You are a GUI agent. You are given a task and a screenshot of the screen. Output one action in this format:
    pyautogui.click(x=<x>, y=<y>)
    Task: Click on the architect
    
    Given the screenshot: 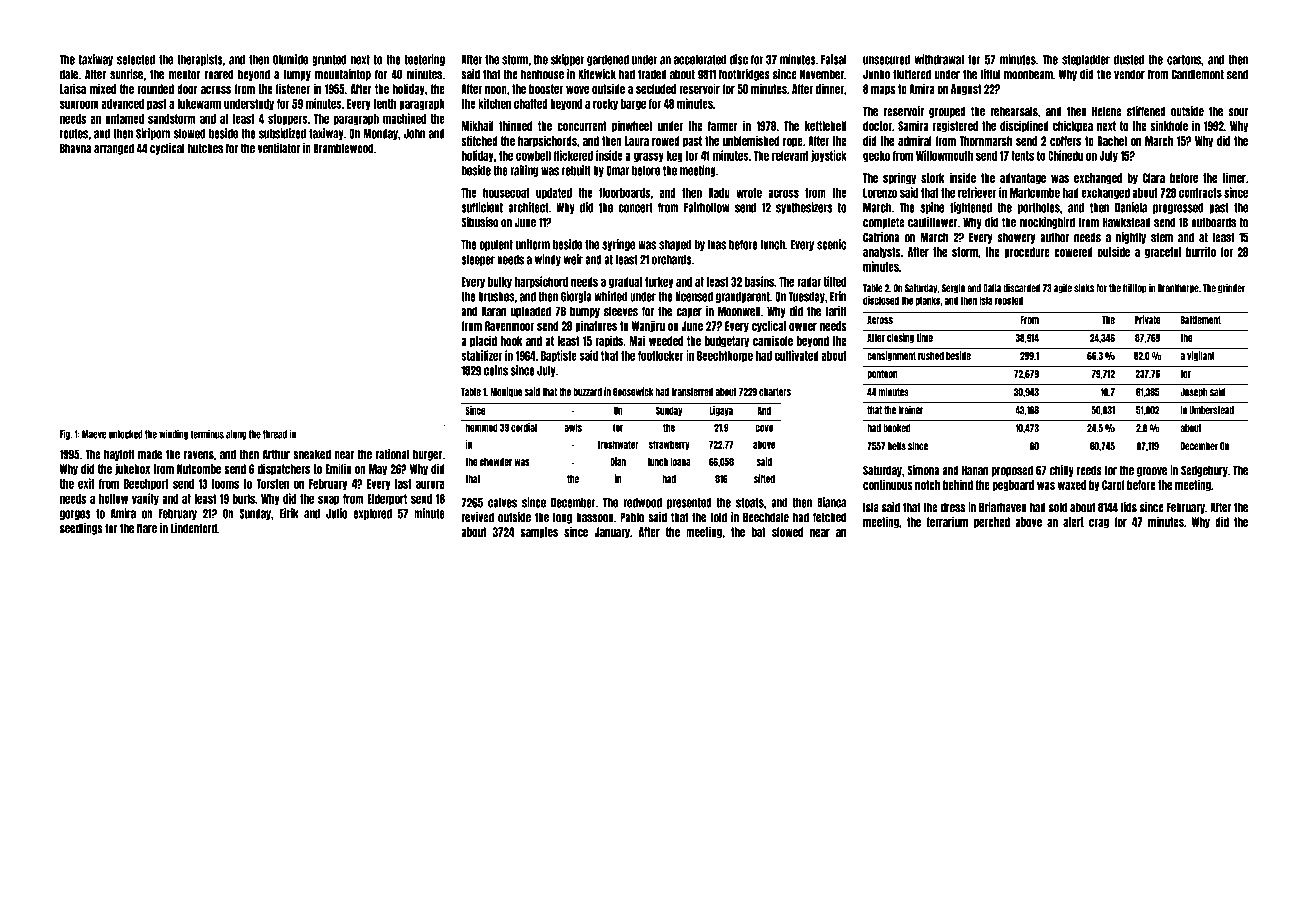 What is the action you would take?
    pyautogui.click(x=528, y=207)
